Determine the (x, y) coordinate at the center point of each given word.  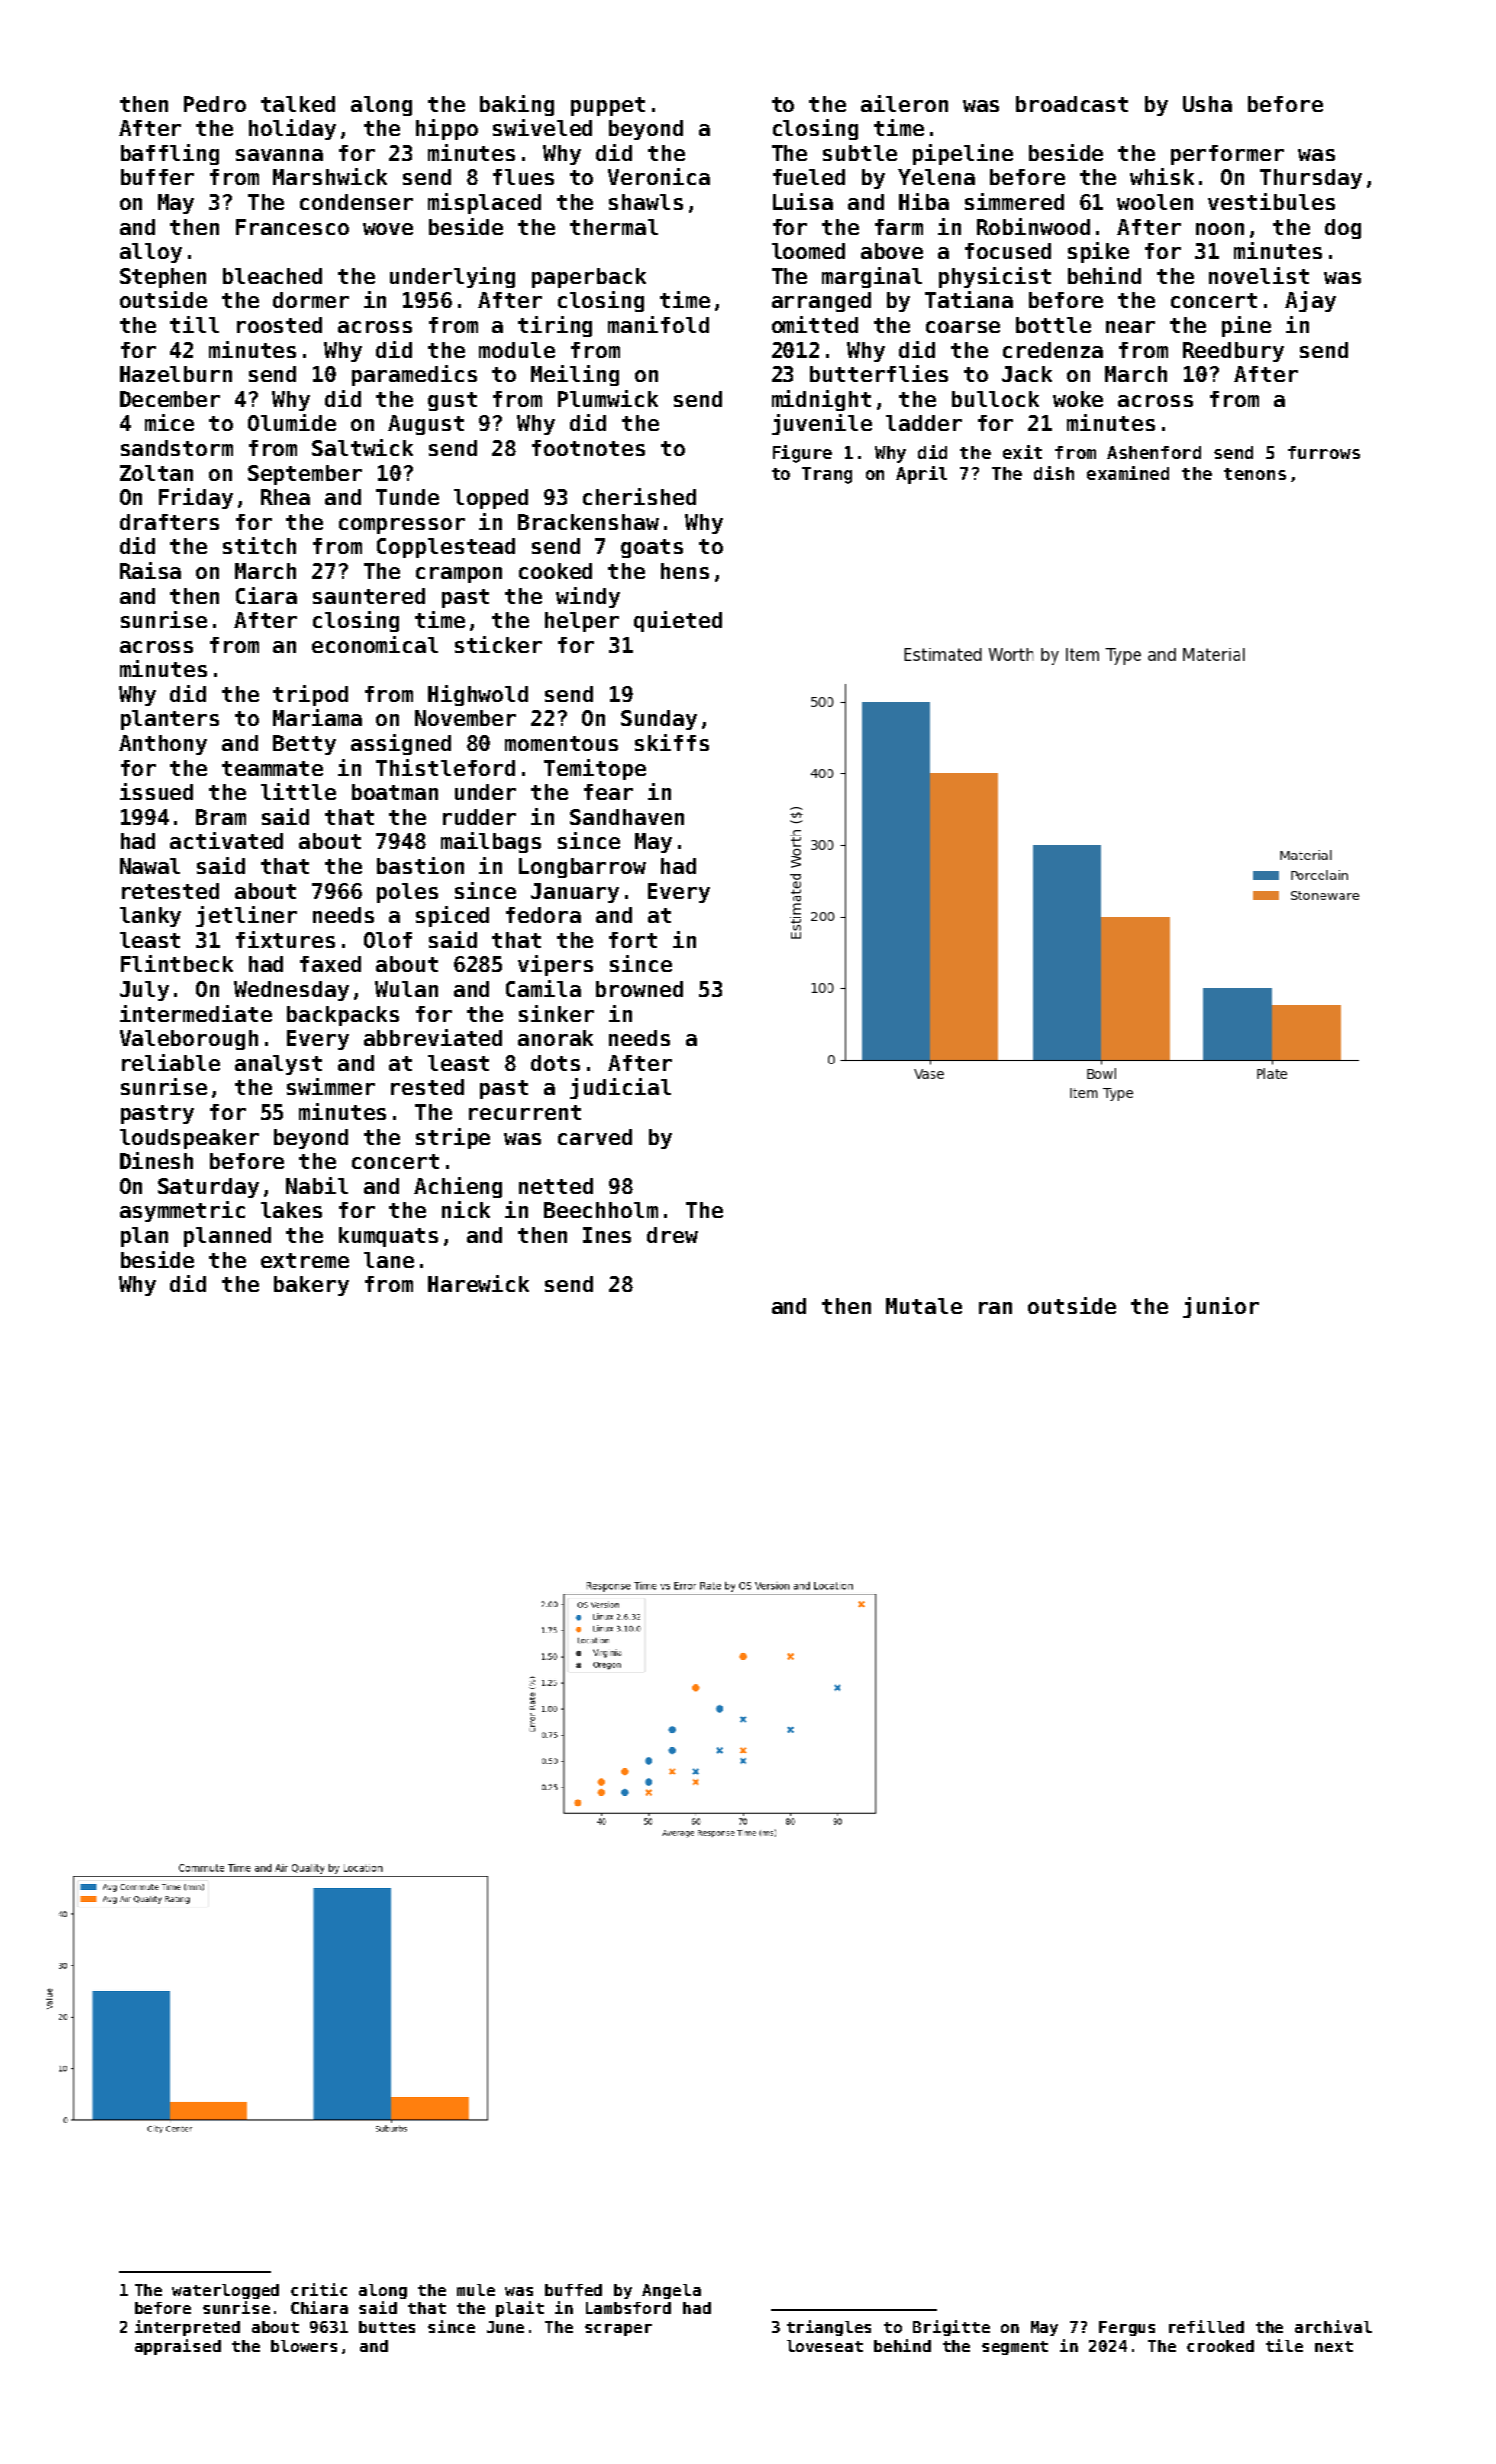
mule (476, 2290)
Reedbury (1233, 352)
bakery (311, 1286)
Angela (671, 2291)
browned (639, 989)
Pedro (215, 104)
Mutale (924, 1306)
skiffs (672, 742)
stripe (453, 1138)
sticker (498, 644)
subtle (860, 153)
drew (672, 1235)
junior (1221, 1307)
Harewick (478, 1283)
